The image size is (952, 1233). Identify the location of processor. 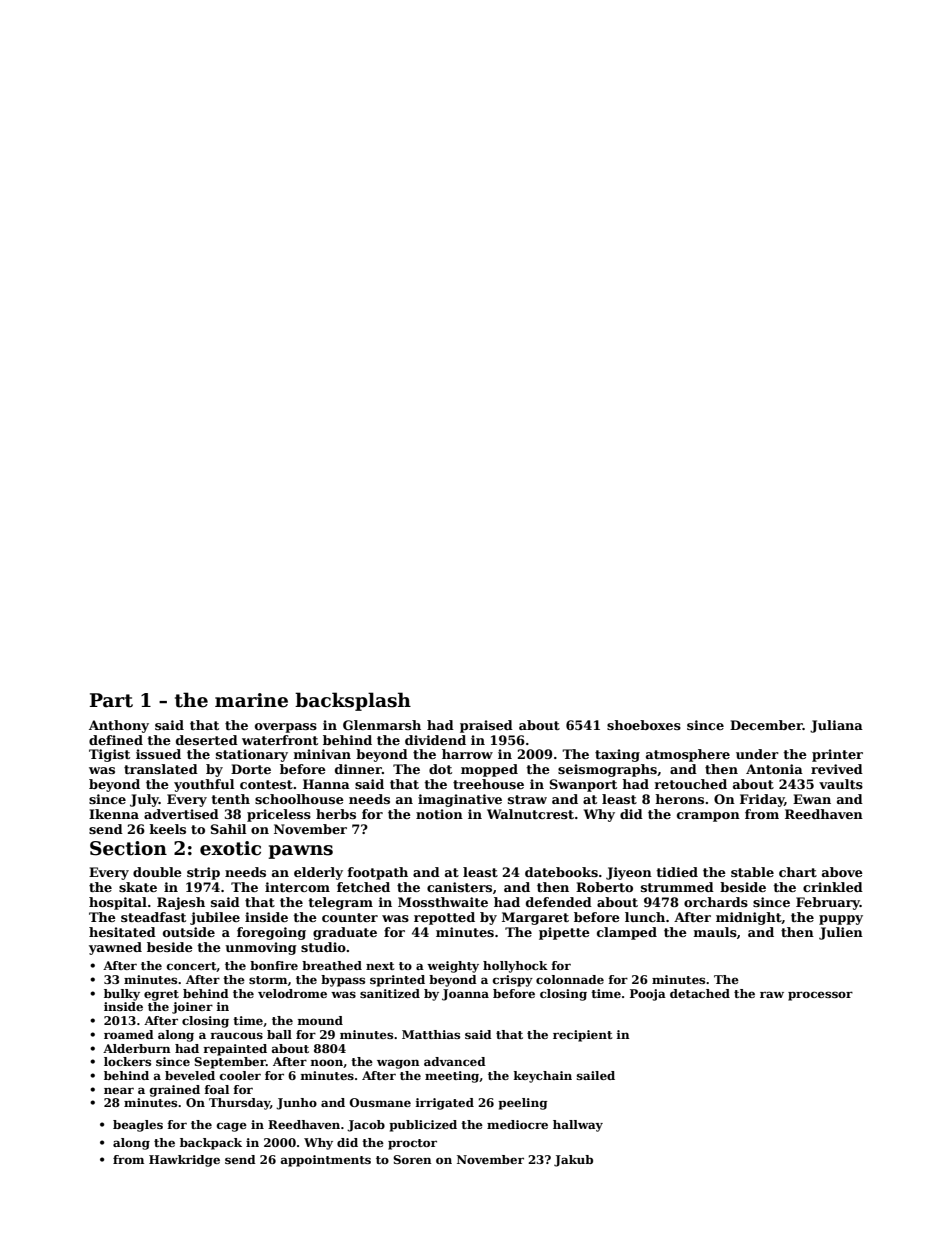
(820, 996).
